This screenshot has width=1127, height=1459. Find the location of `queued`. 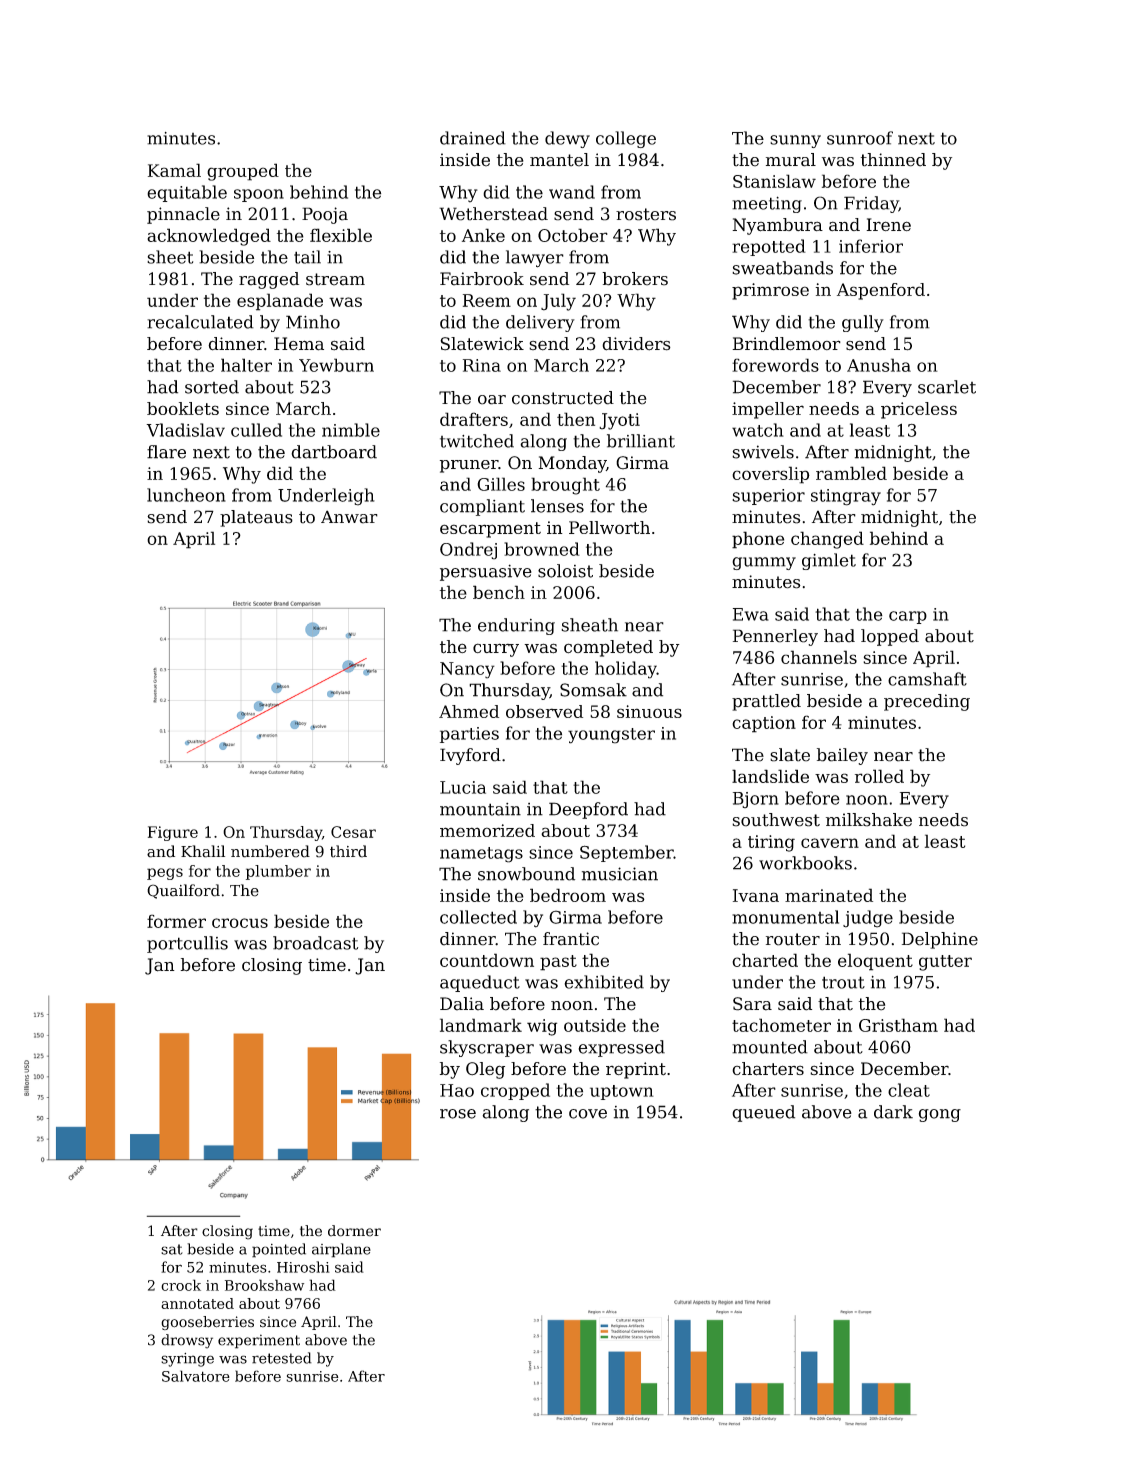

queued is located at coordinates (763, 1113).
